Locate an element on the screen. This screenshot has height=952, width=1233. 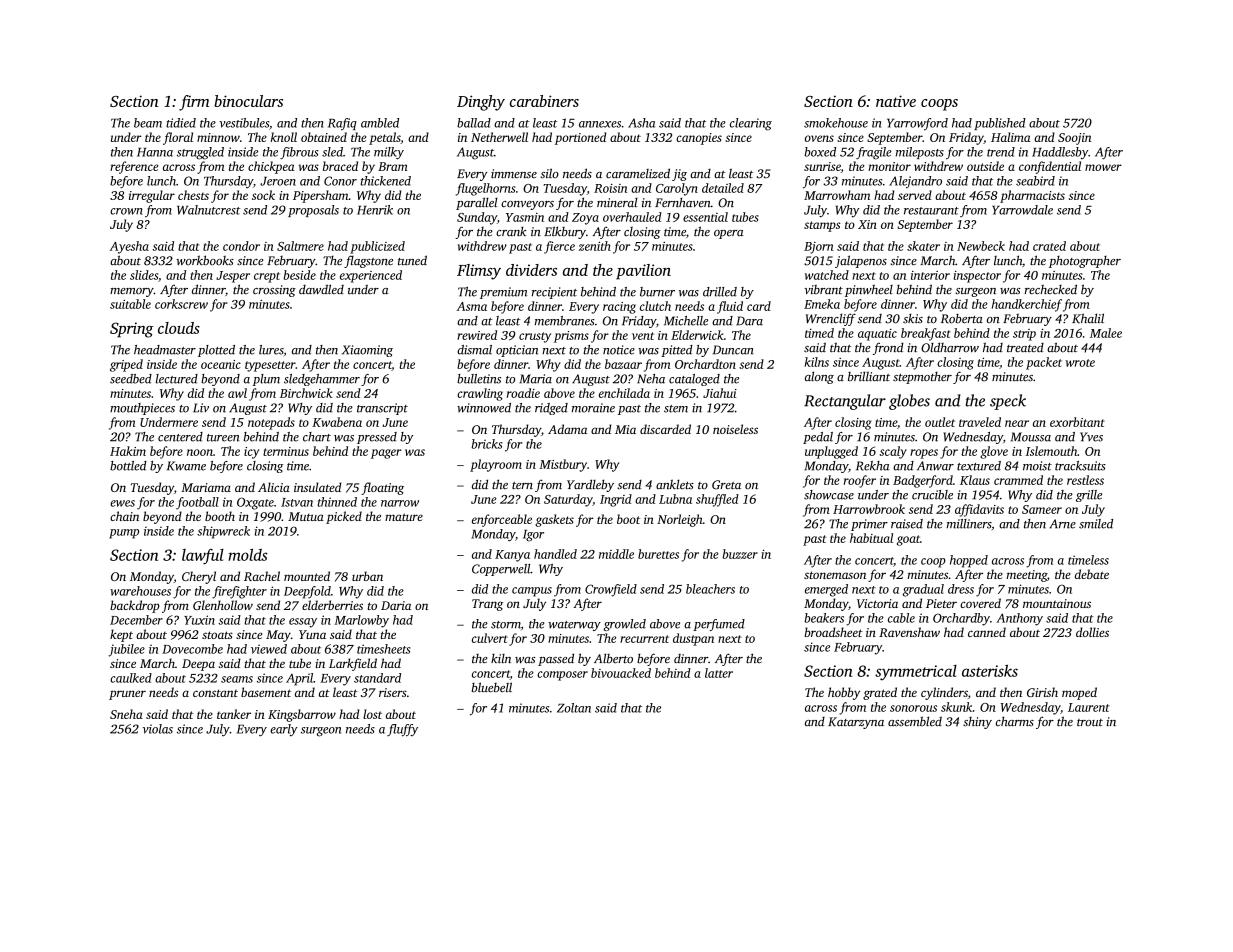
dividers is located at coordinates (531, 270).
